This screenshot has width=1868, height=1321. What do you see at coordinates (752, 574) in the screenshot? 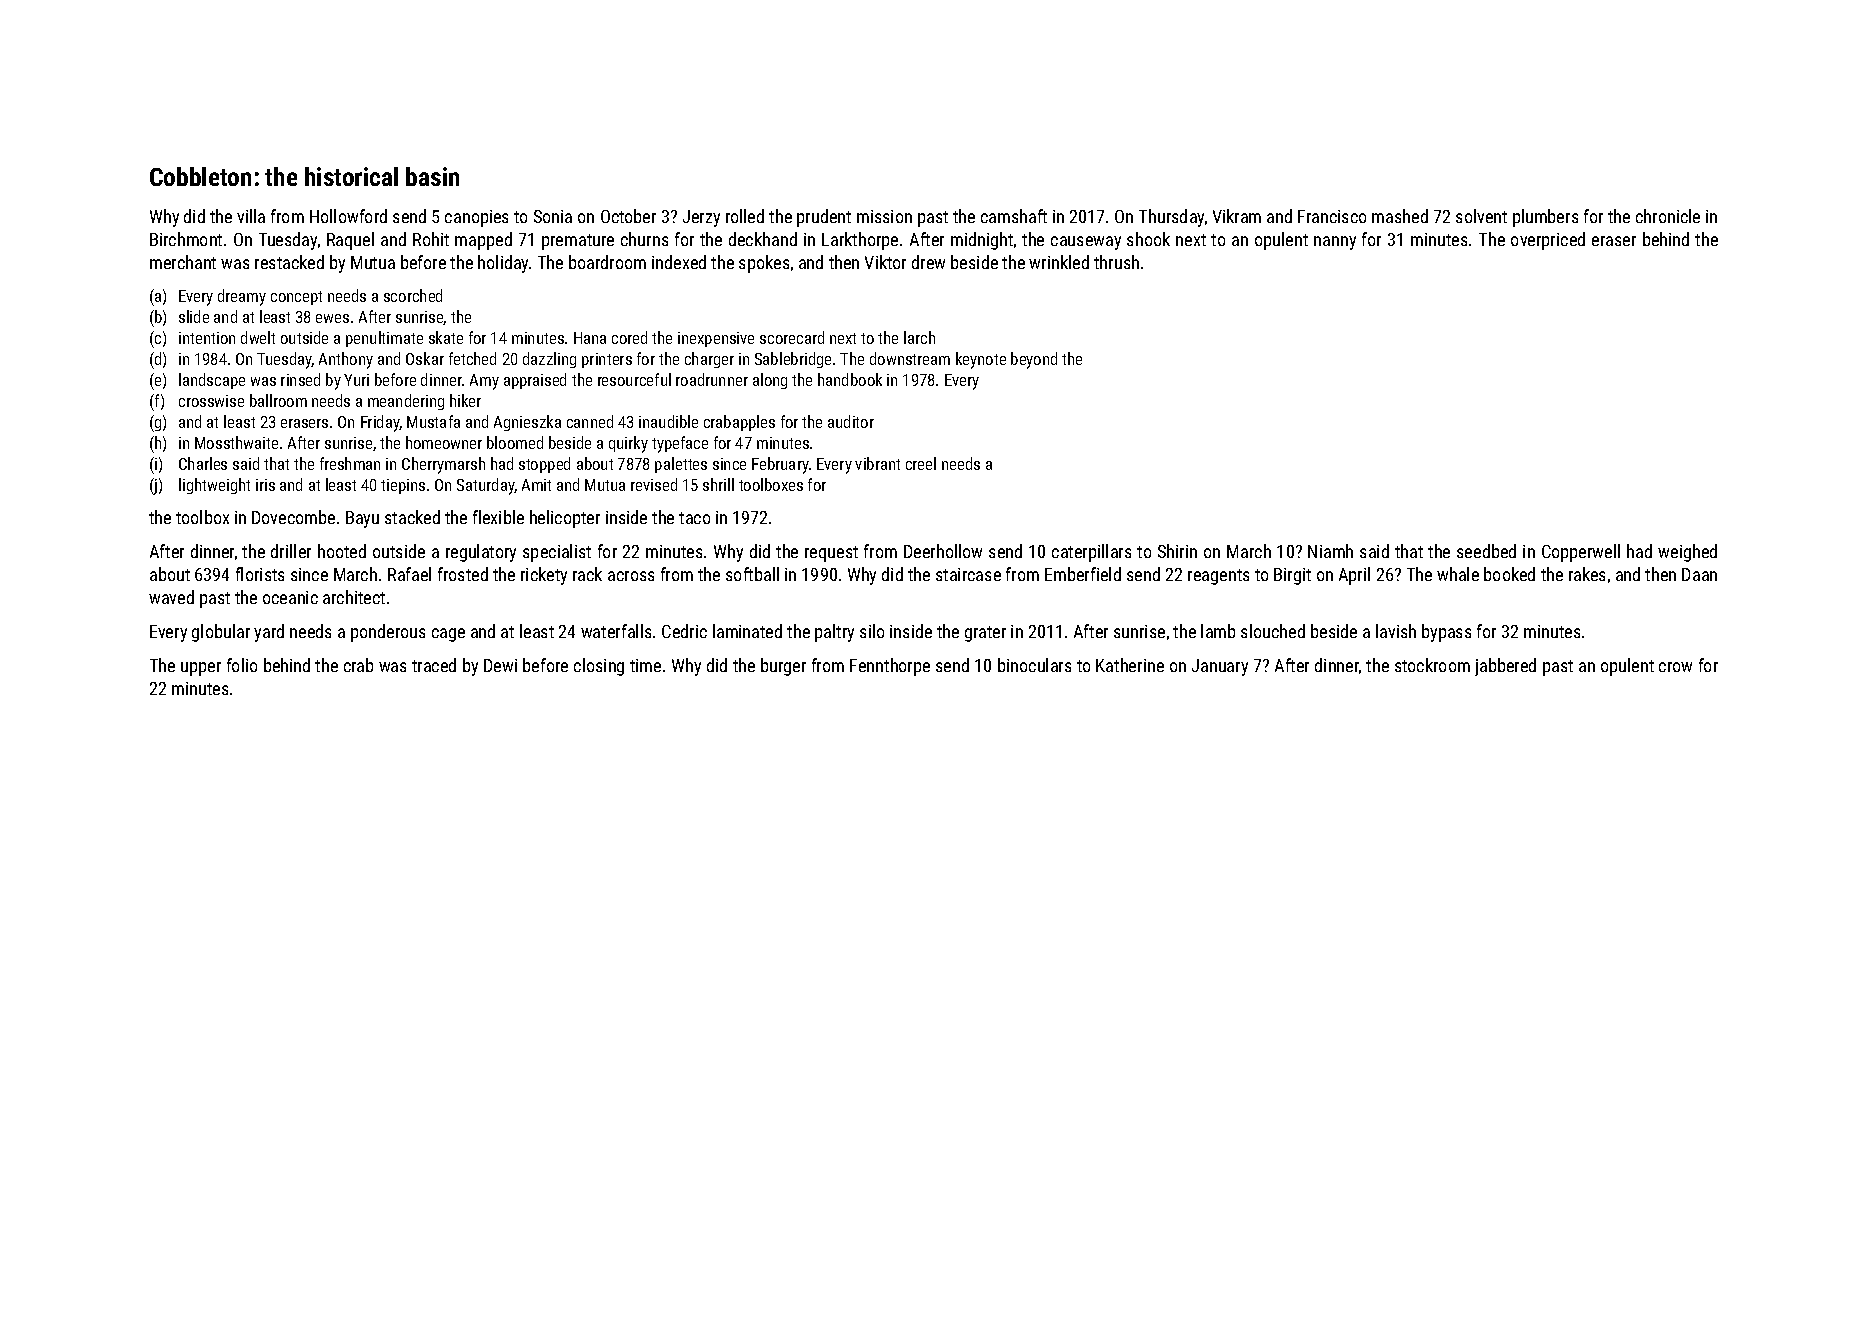
I see `softball` at bounding box center [752, 574].
